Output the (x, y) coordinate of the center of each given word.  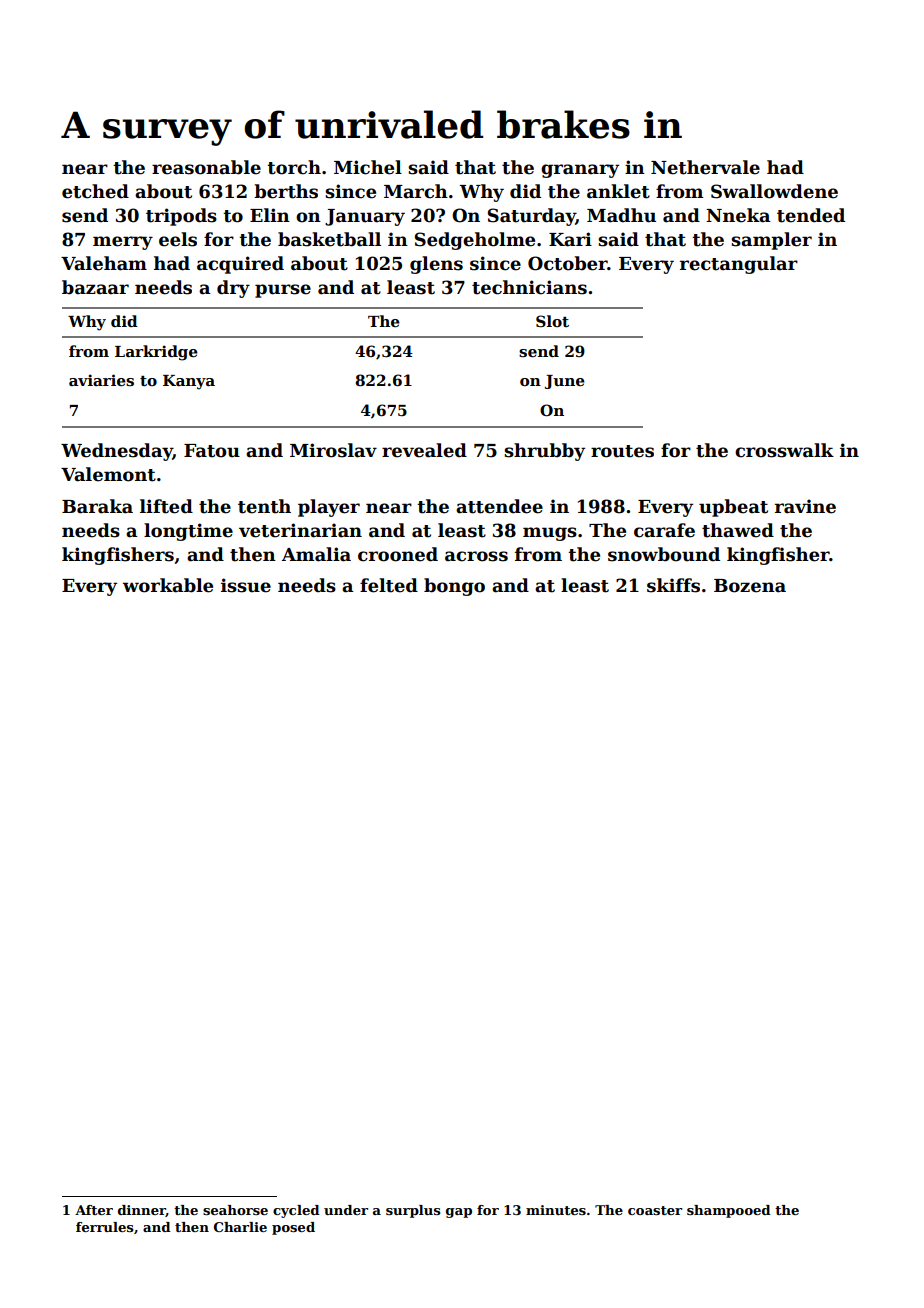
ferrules (104, 1227)
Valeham (104, 263)
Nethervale (705, 167)
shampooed (729, 1211)
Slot (552, 321)
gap (459, 1213)
